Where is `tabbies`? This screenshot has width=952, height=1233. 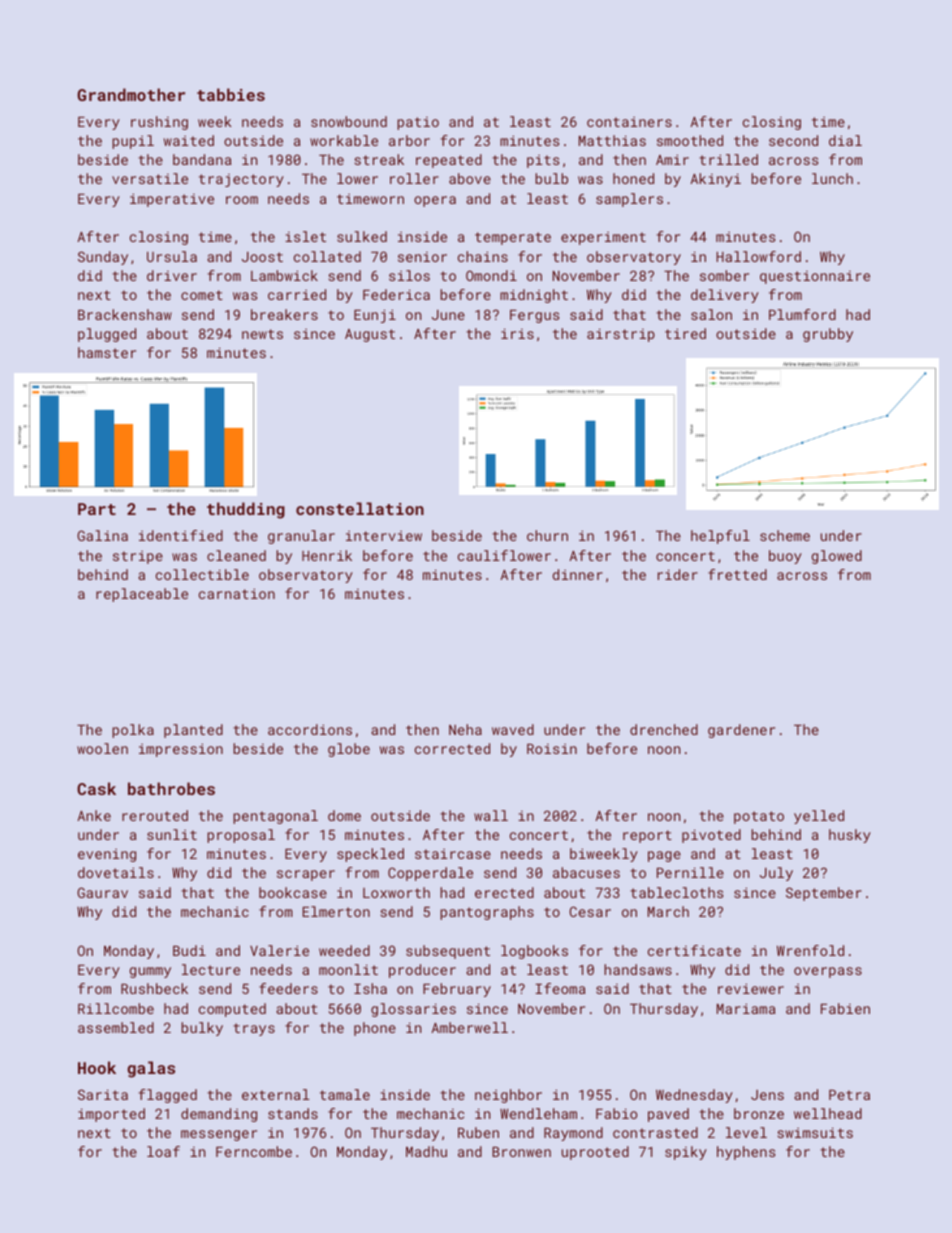
tabbies is located at coordinates (231, 94).
